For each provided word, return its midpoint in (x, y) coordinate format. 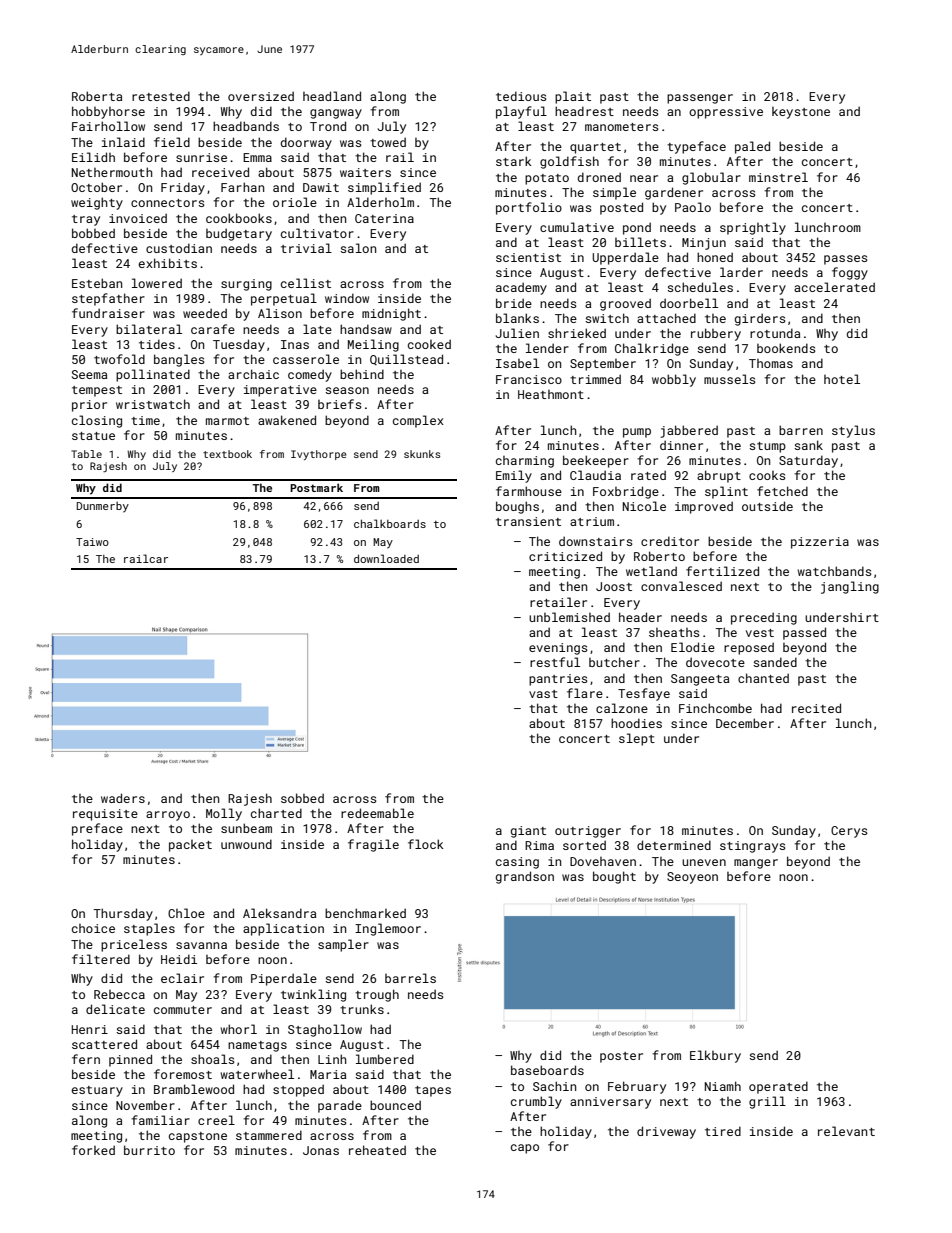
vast (543, 694)
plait (573, 97)
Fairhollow (108, 126)
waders (123, 798)
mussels (729, 379)
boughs (517, 507)
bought (614, 877)
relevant (846, 1131)
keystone (801, 113)
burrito (149, 1150)
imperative (280, 391)
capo (525, 1149)
